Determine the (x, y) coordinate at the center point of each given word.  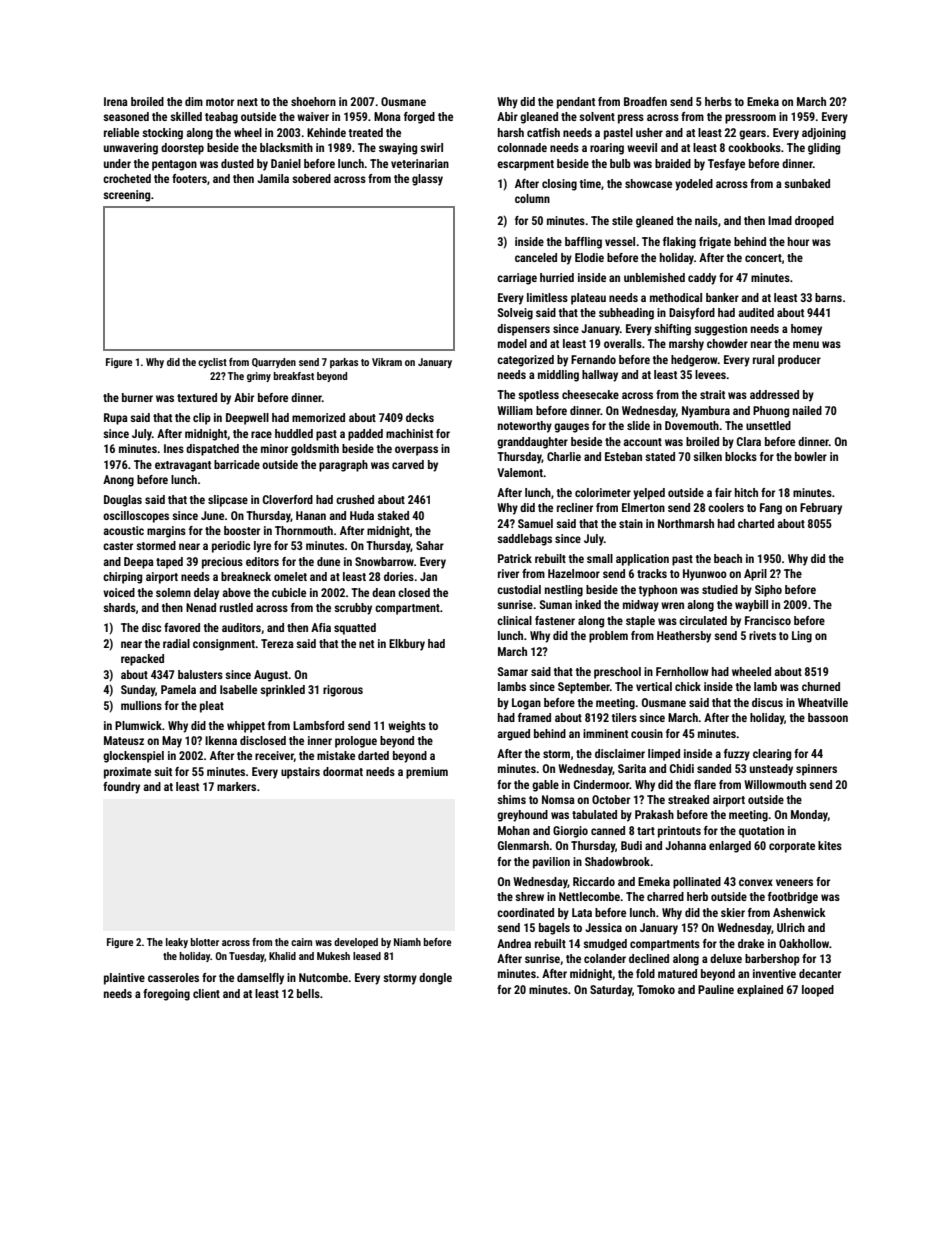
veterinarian (420, 163)
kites (830, 845)
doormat (343, 771)
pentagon (174, 165)
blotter (205, 942)
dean (383, 592)
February (821, 509)
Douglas (123, 501)
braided (673, 163)
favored (182, 627)
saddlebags (524, 540)
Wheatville (823, 702)
